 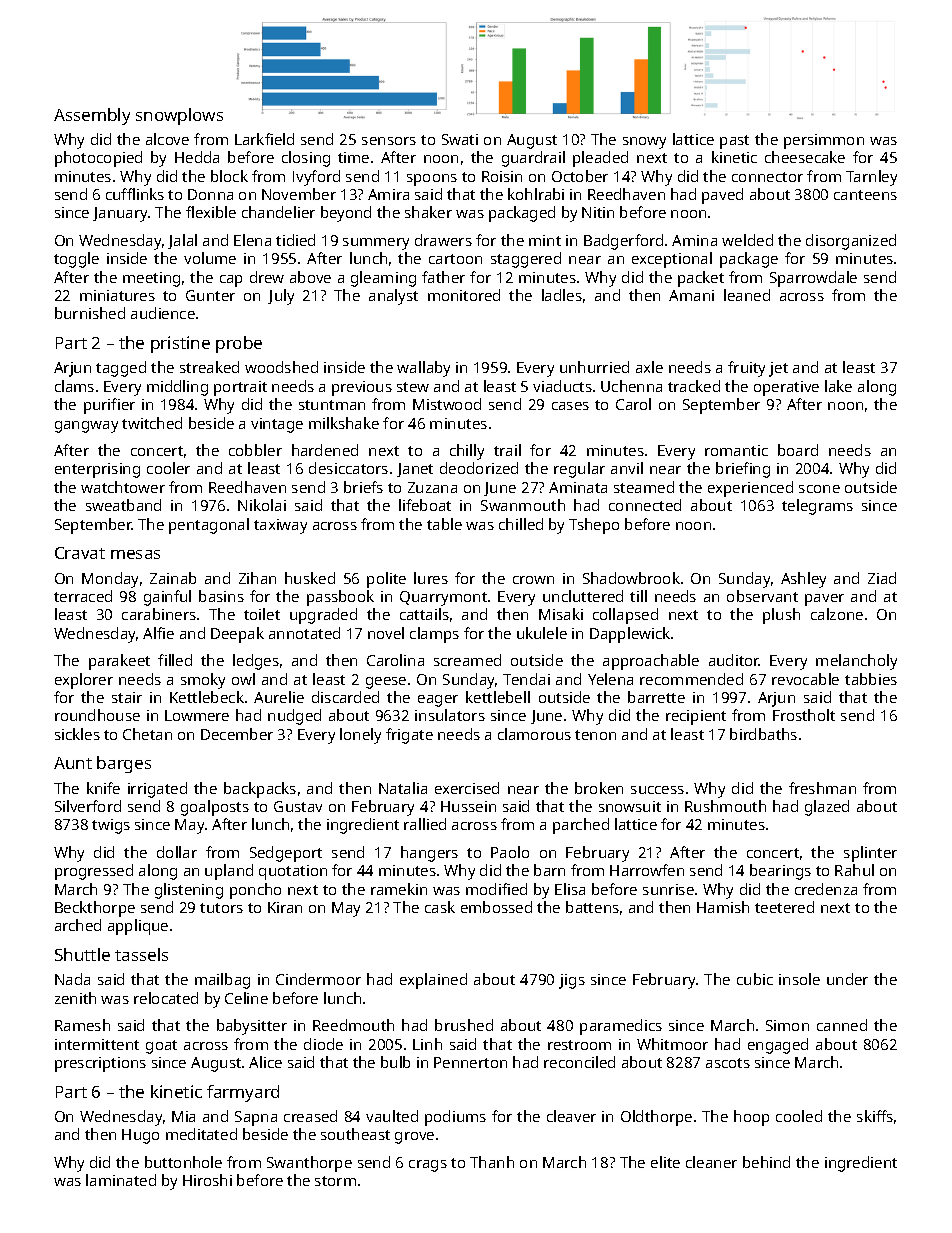 What do you see at coordinates (207, 1180) in the screenshot?
I see `Hiroshi` at bounding box center [207, 1180].
